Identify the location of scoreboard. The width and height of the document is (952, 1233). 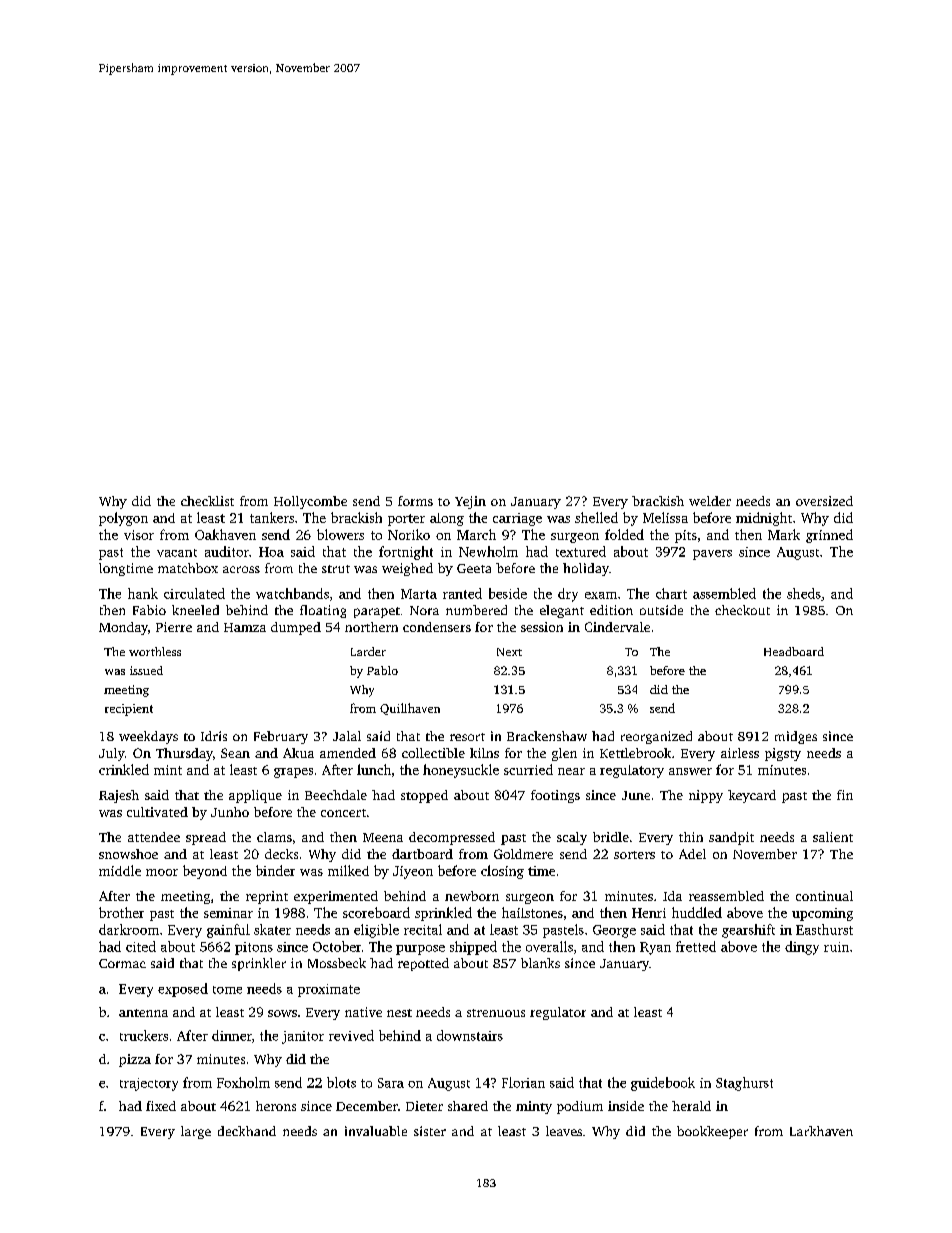
(376, 912).
